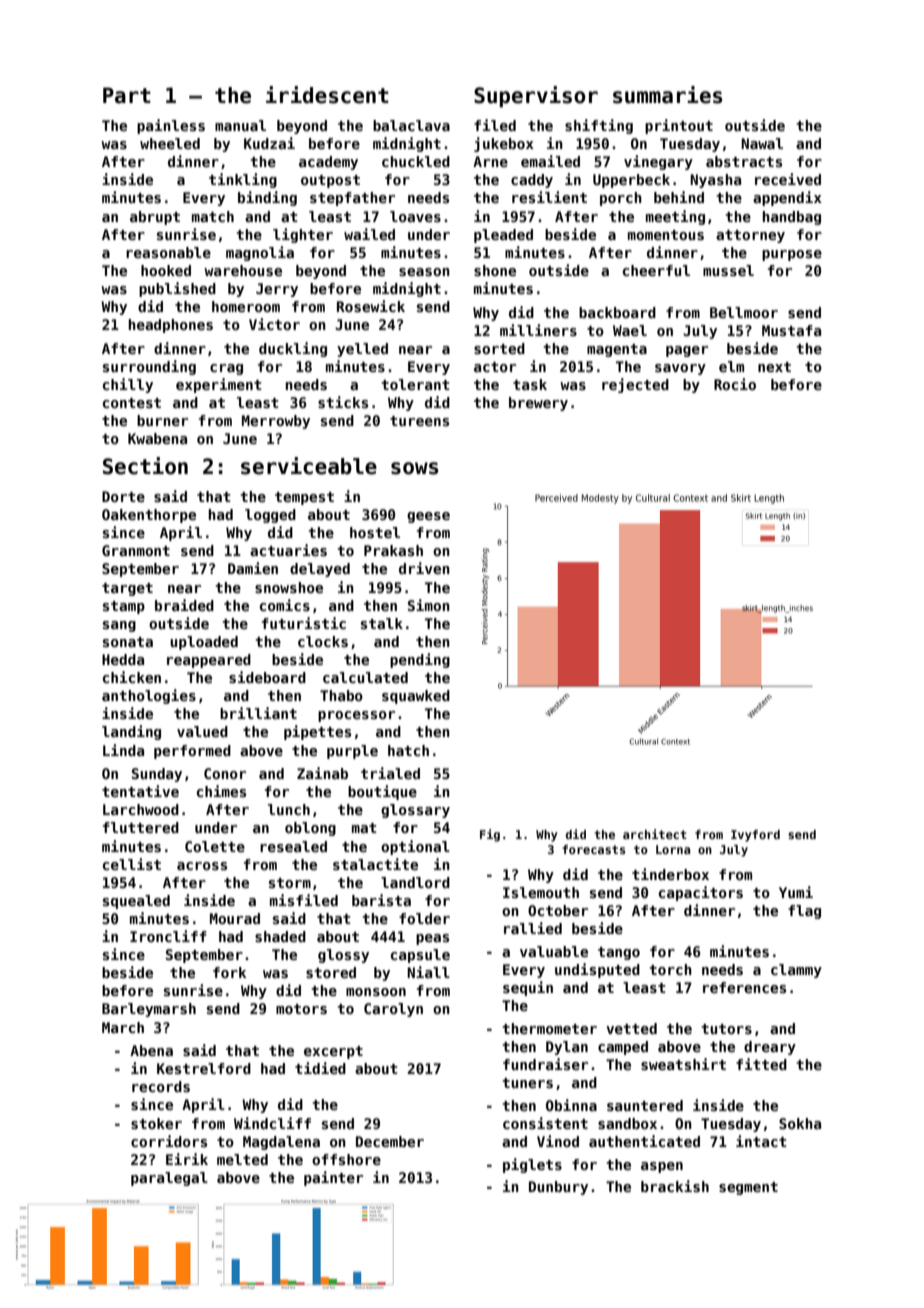 This document has height=1308, width=924. Describe the element at coordinates (748, 1188) in the document. I see `segment` at that location.
